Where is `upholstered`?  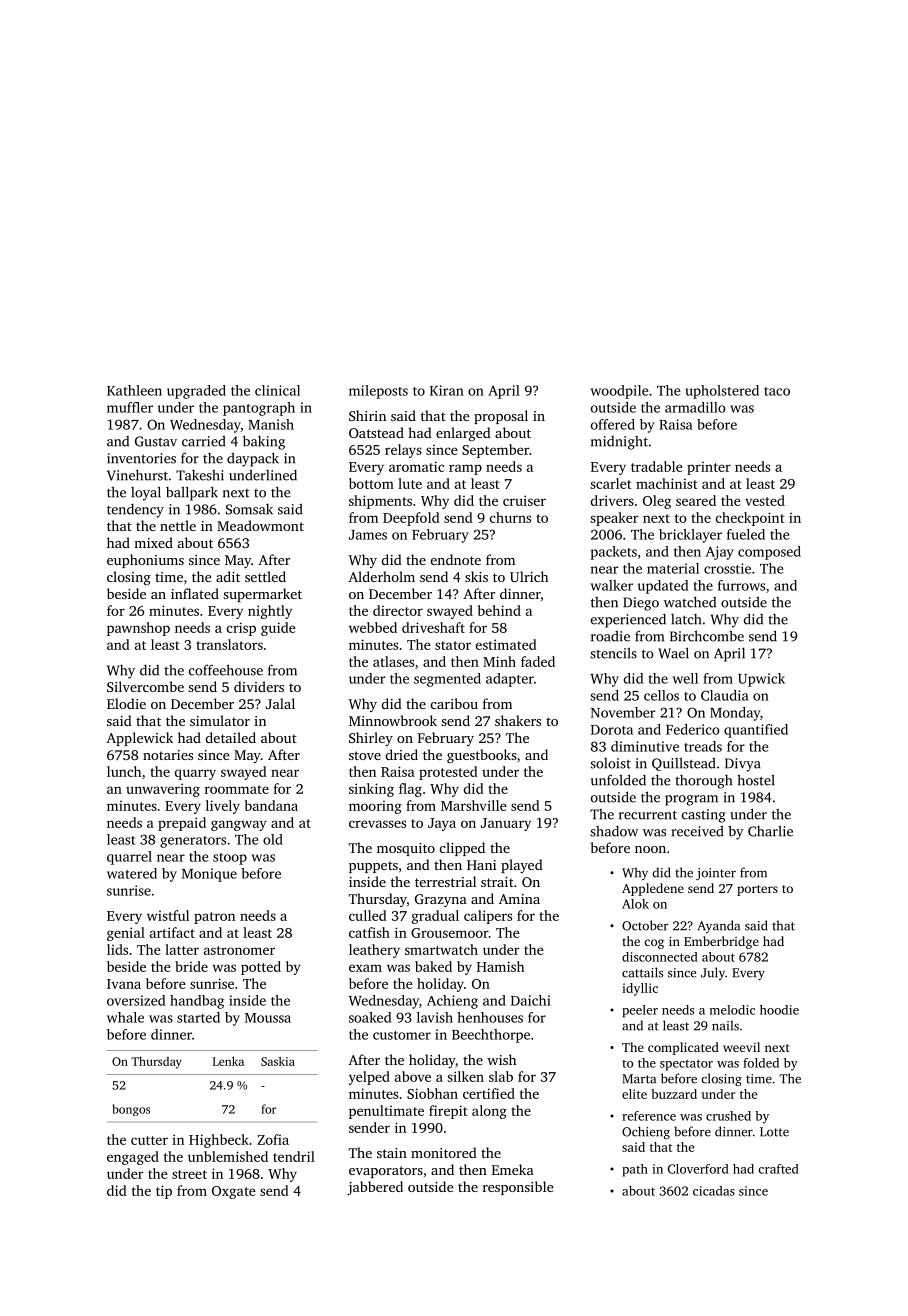
upholstered is located at coordinates (722, 392).
